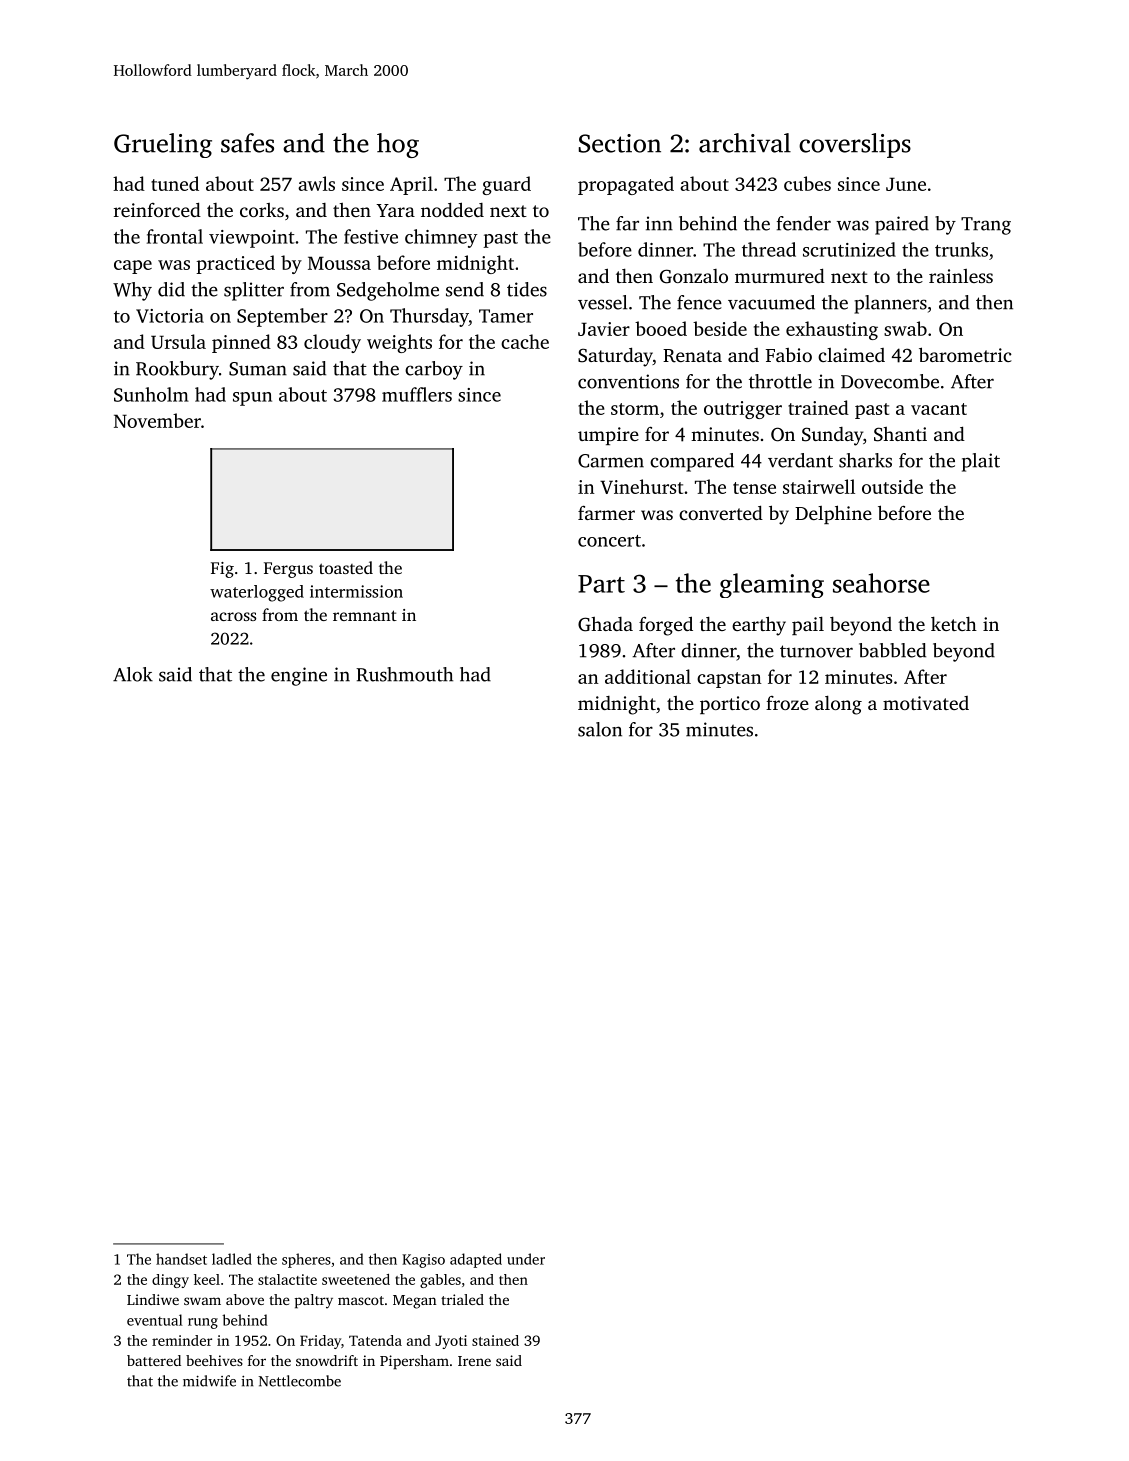 This screenshot has height=1461, width=1129. What do you see at coordinates (181, 1259) in the screenshot?
I see `handset` at bounding box center [181, 1259].
